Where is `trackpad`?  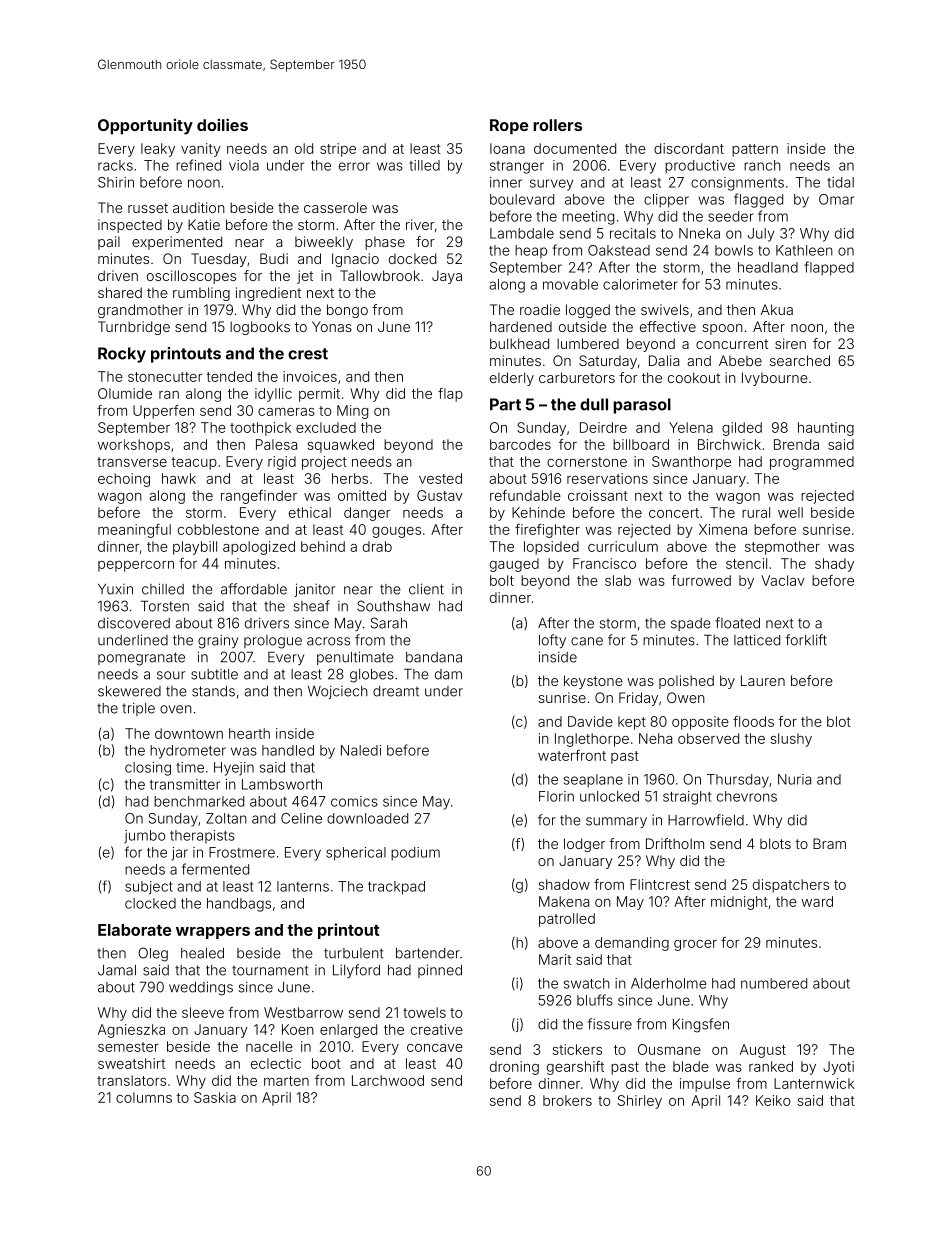 trackpad is located at coordinates (396, 888).
